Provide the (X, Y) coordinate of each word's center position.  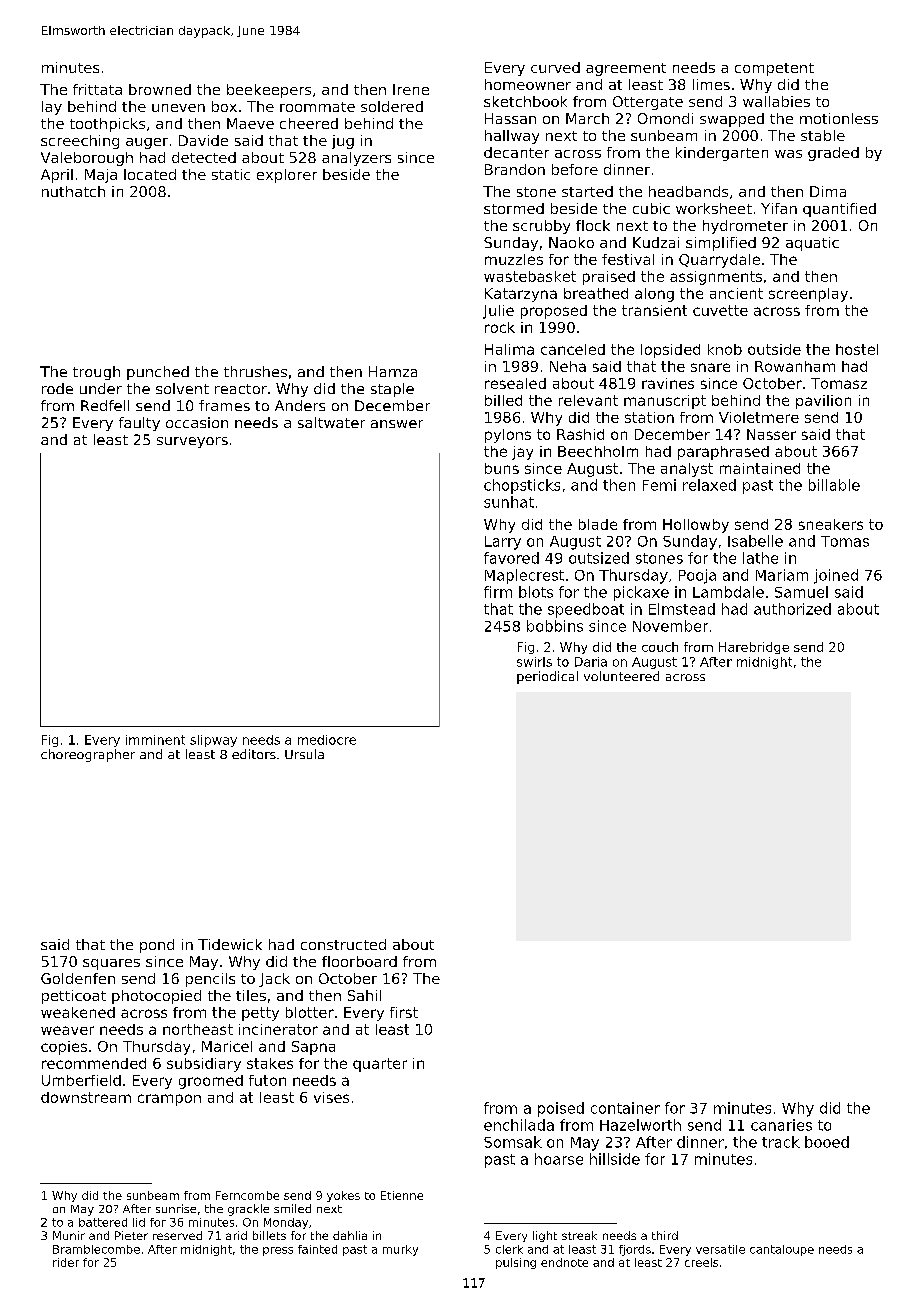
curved (555, 67)
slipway (213, 741)
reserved (177, 1235)
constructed (343, 944)
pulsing (516, 1263)
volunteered (621, 676)
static (231, 174)
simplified (721, 244)
